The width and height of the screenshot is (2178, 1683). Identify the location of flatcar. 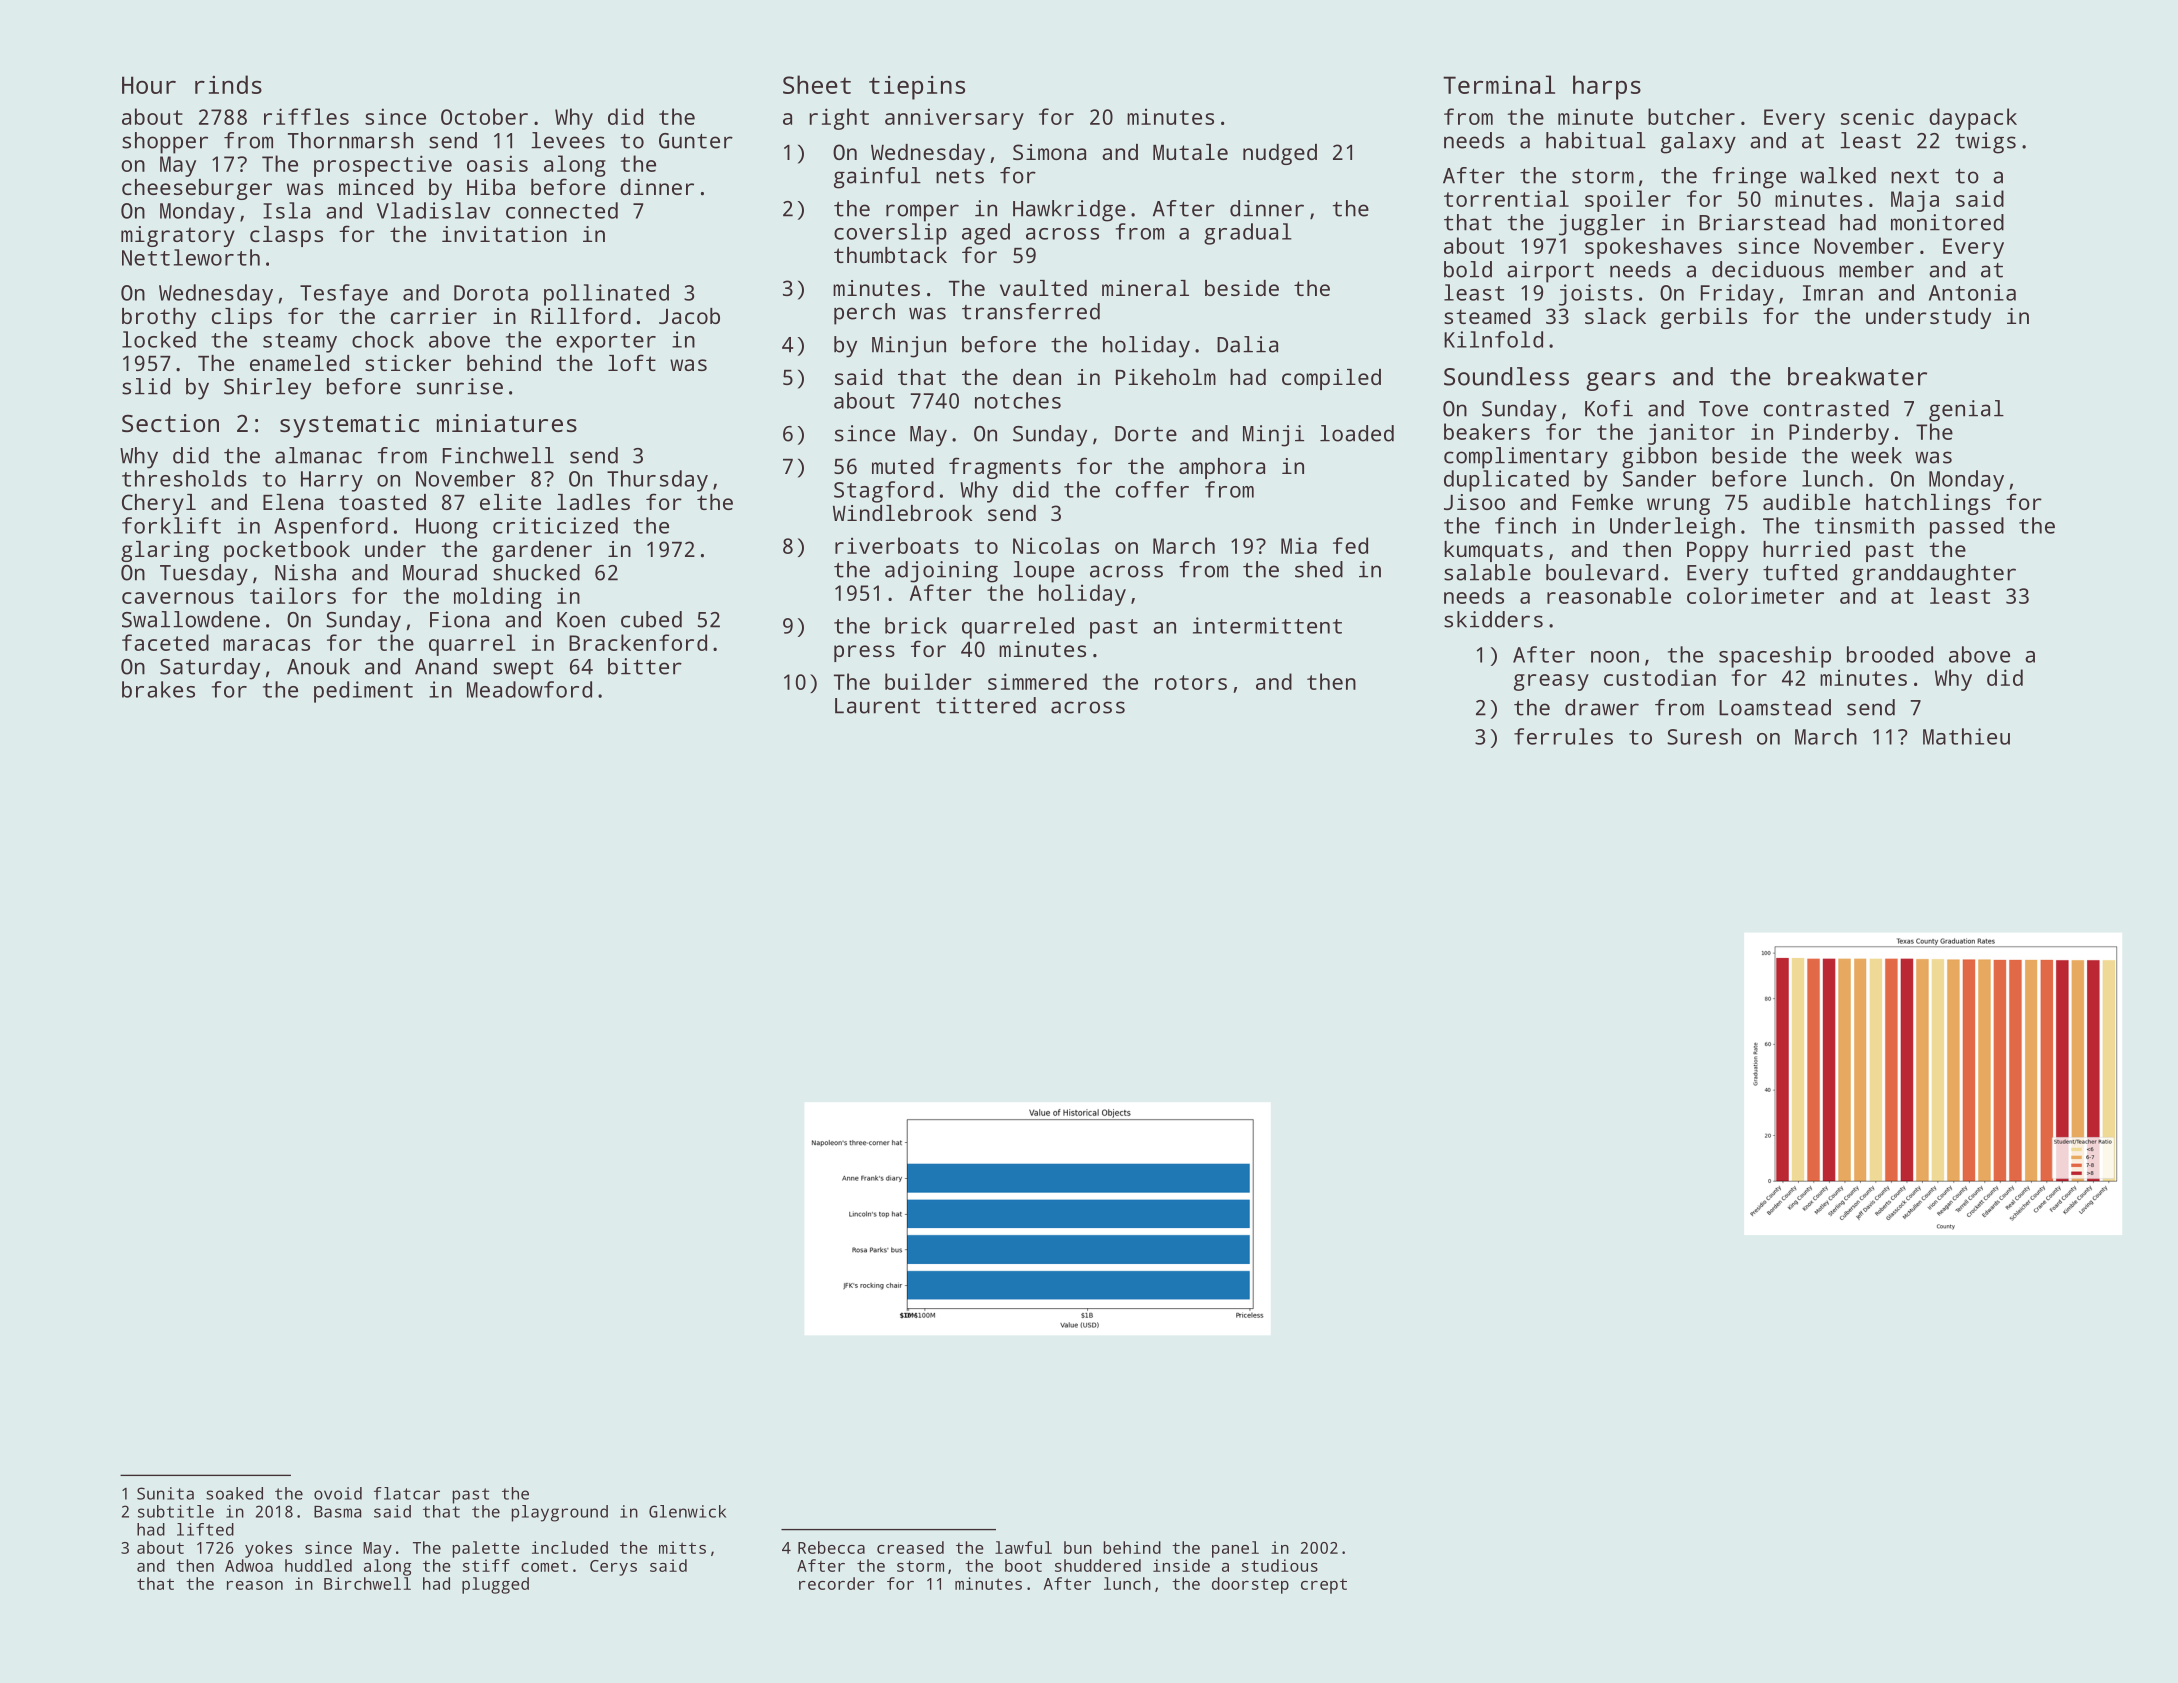
(407, 1493).
